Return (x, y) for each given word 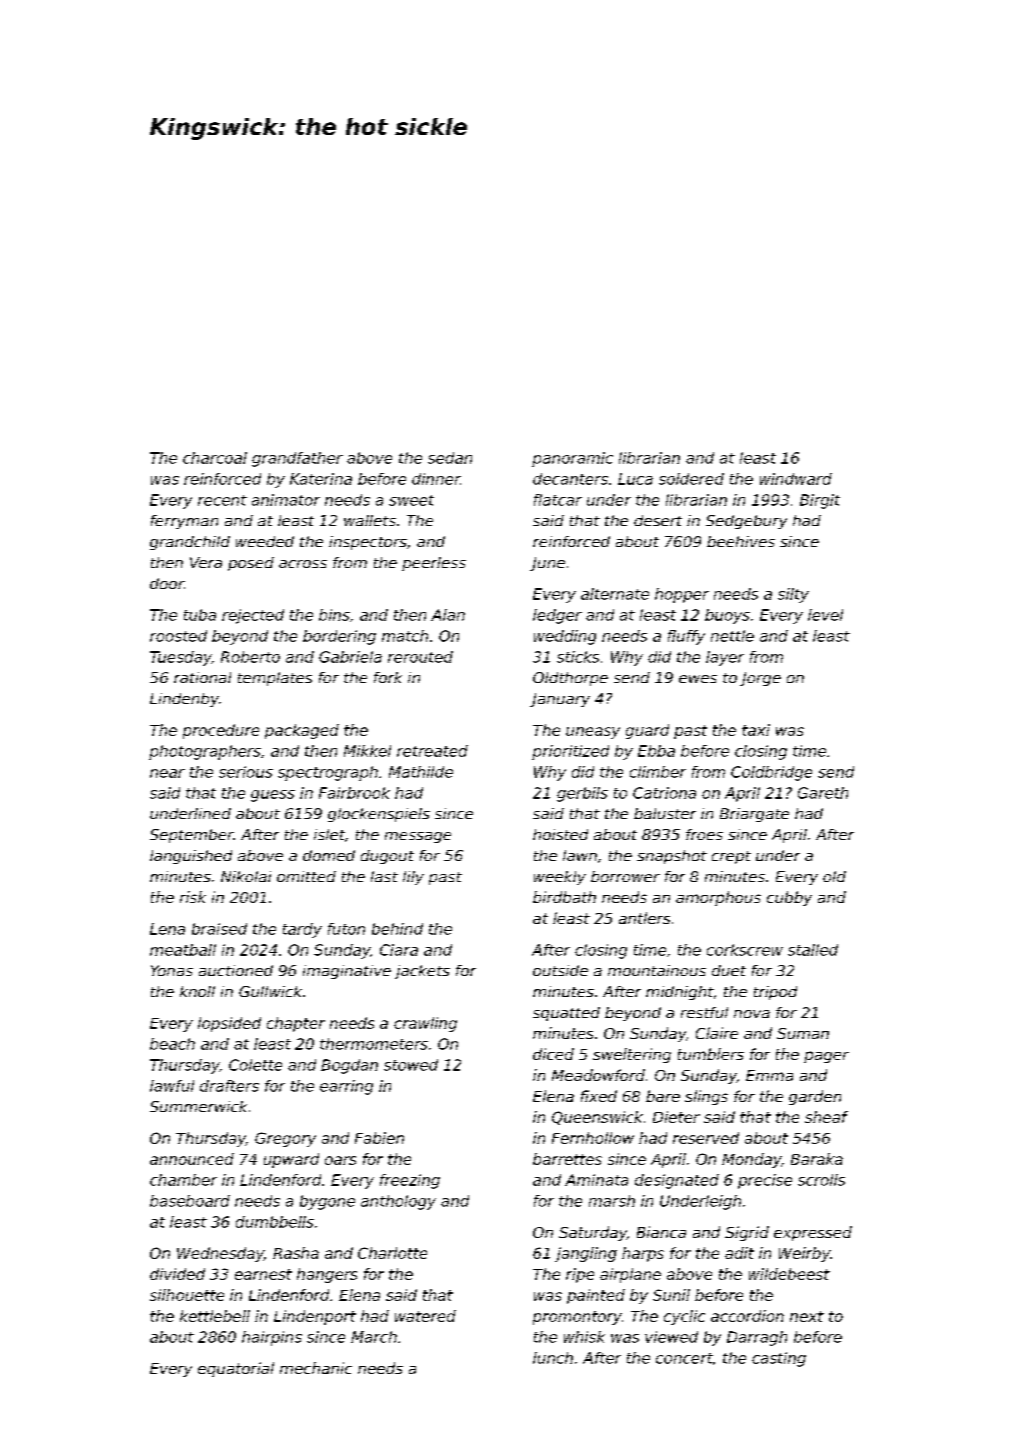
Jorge (760, 679)
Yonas (172, 970)
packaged (302, 731)
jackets (422, 972)
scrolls (821, 1180)
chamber (183, 1180)
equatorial (236, 1369)
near (167, 773)
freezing (410, 1181)
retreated (432, 751)
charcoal (215, 458)
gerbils (582, 794)
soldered (691, 479)
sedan (450, 458)
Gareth (823, 793)
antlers (644, 918)
